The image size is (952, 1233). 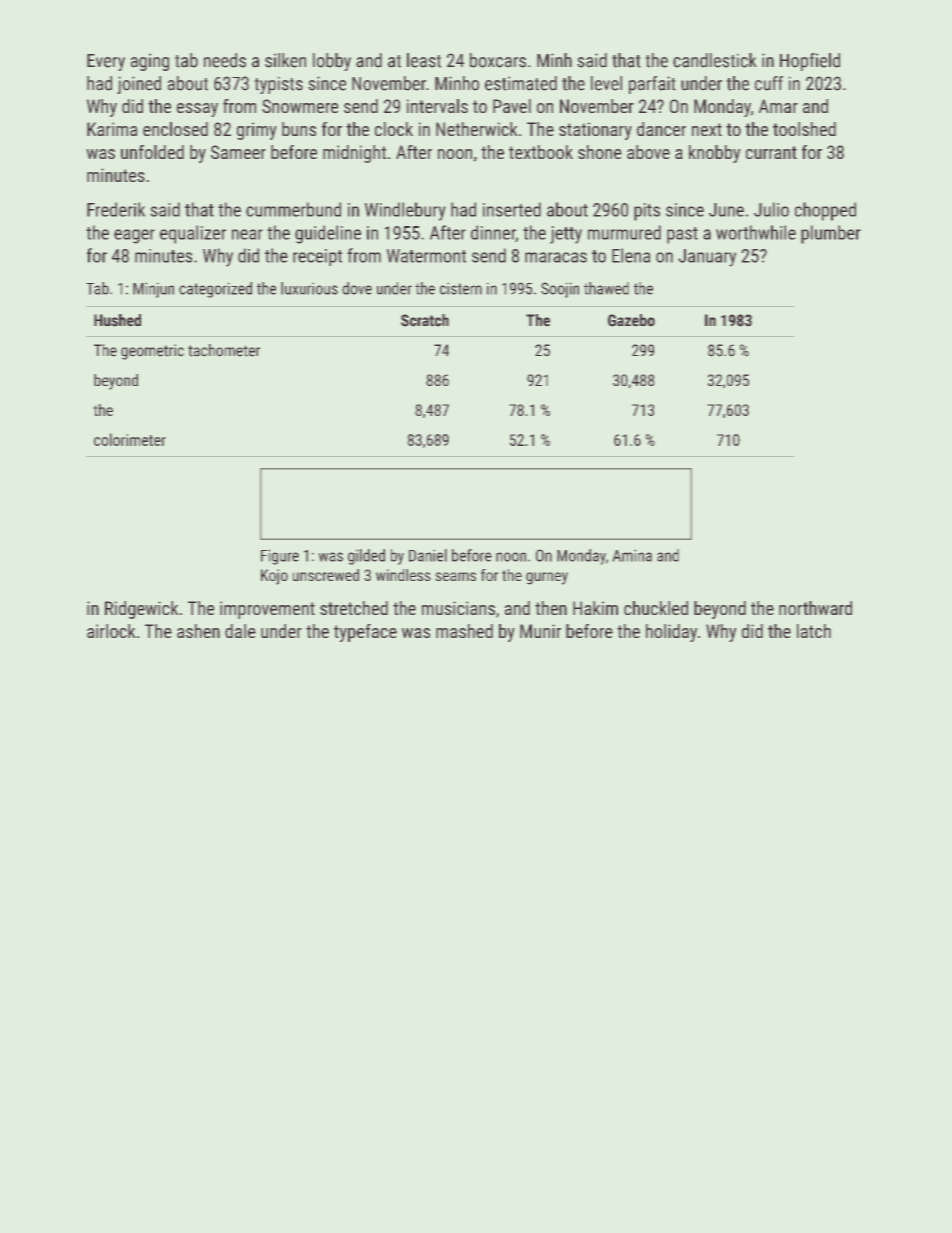 What do you see at coordinates (428, 555) in the screenshot?
I see `Daniel` at bounding box center [428, 555].
